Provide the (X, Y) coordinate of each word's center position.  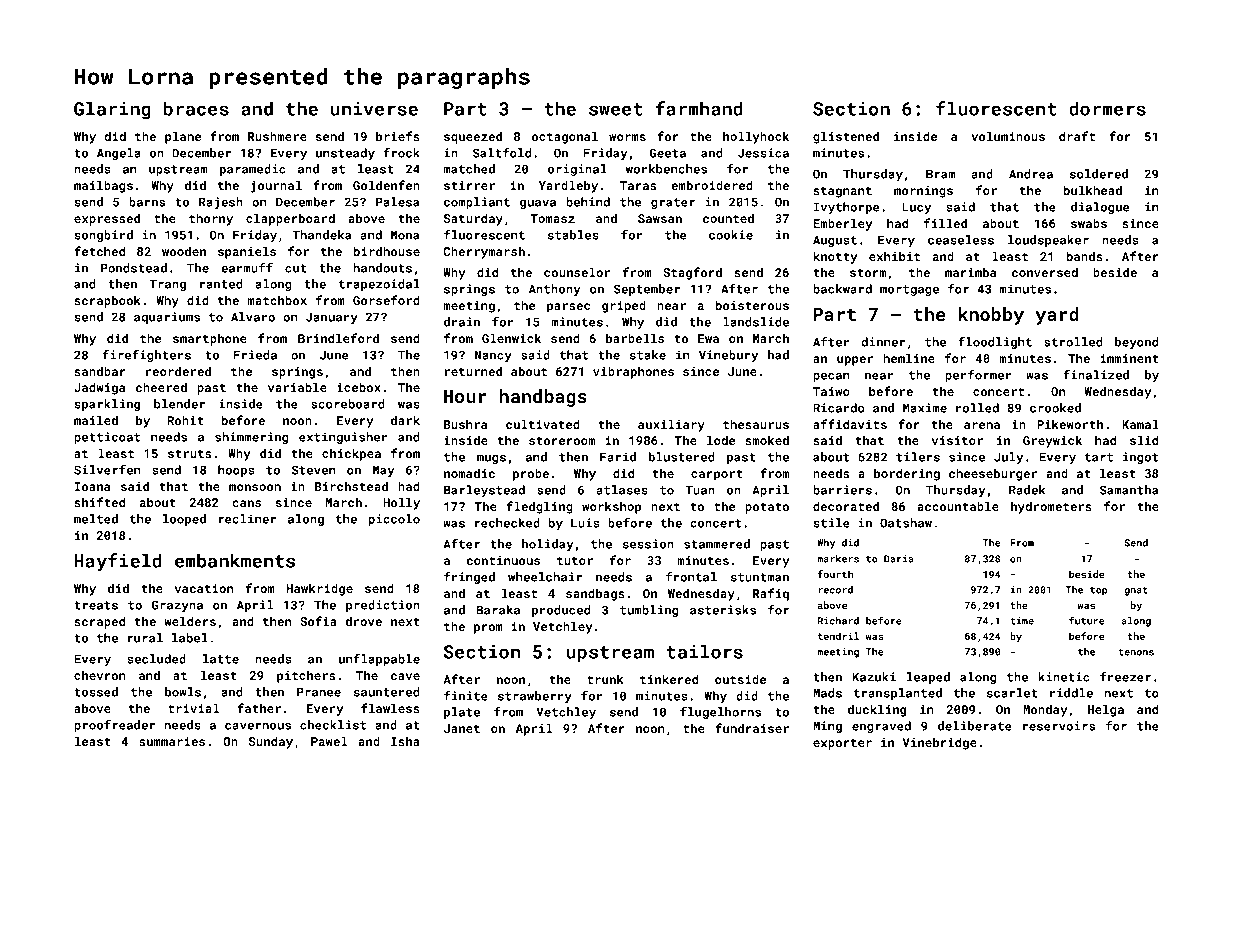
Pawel (329, 741)
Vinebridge (939, 743)
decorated (846, 506)
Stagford (692, 273)
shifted (99, 502)
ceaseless (961, 240)
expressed (107, 219)
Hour (465, 396)
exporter (842, 744)
